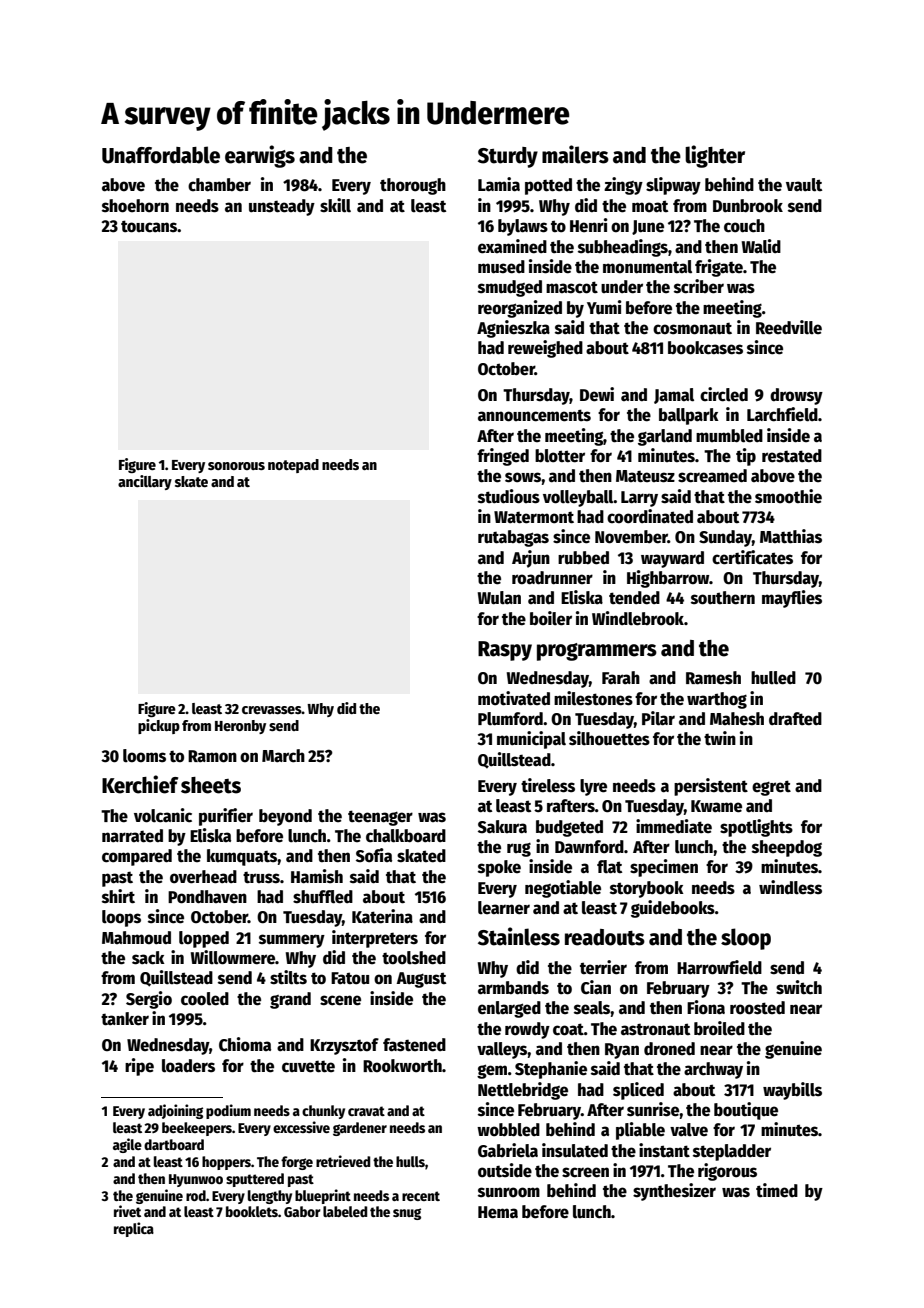 The height and width of the screenshot is (1308, 924). I want to click on reweighed, so click(545, 349).
